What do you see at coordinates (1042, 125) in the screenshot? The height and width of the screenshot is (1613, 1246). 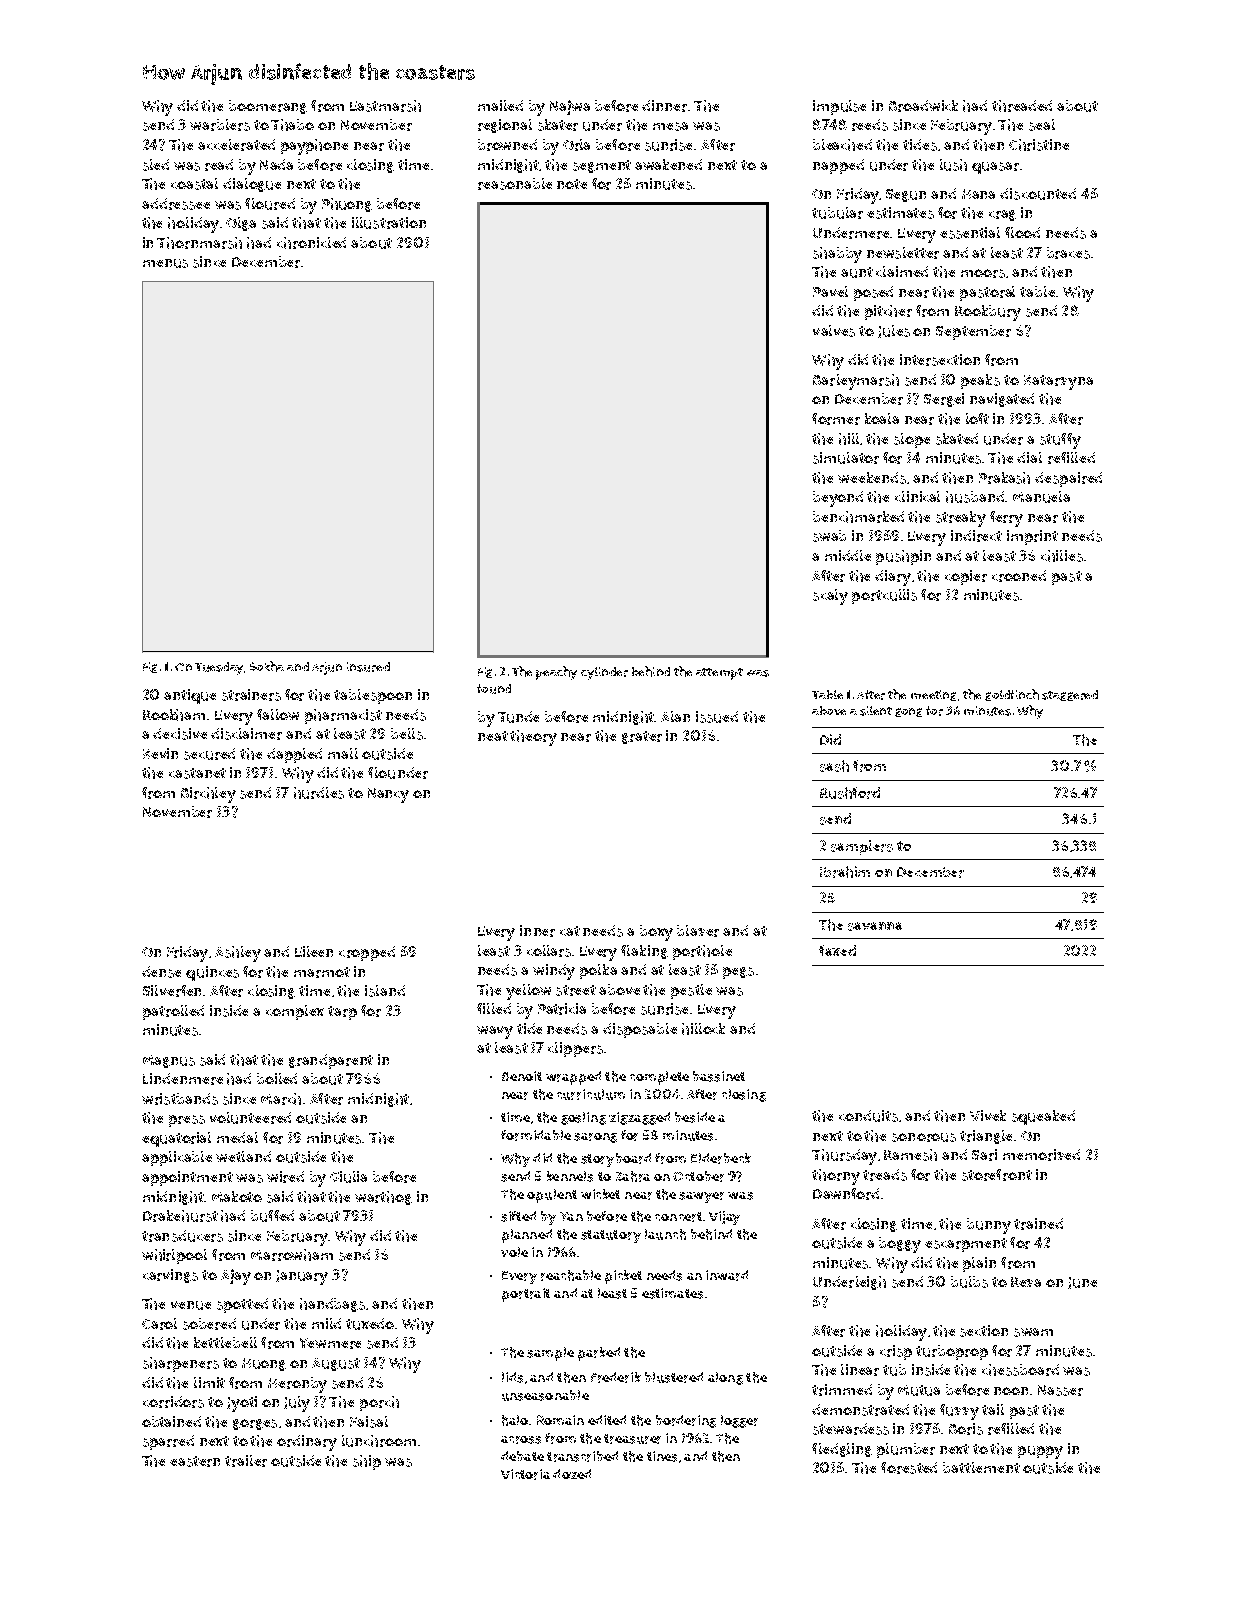 I see `seal` at bounding box center [1042, 125].
